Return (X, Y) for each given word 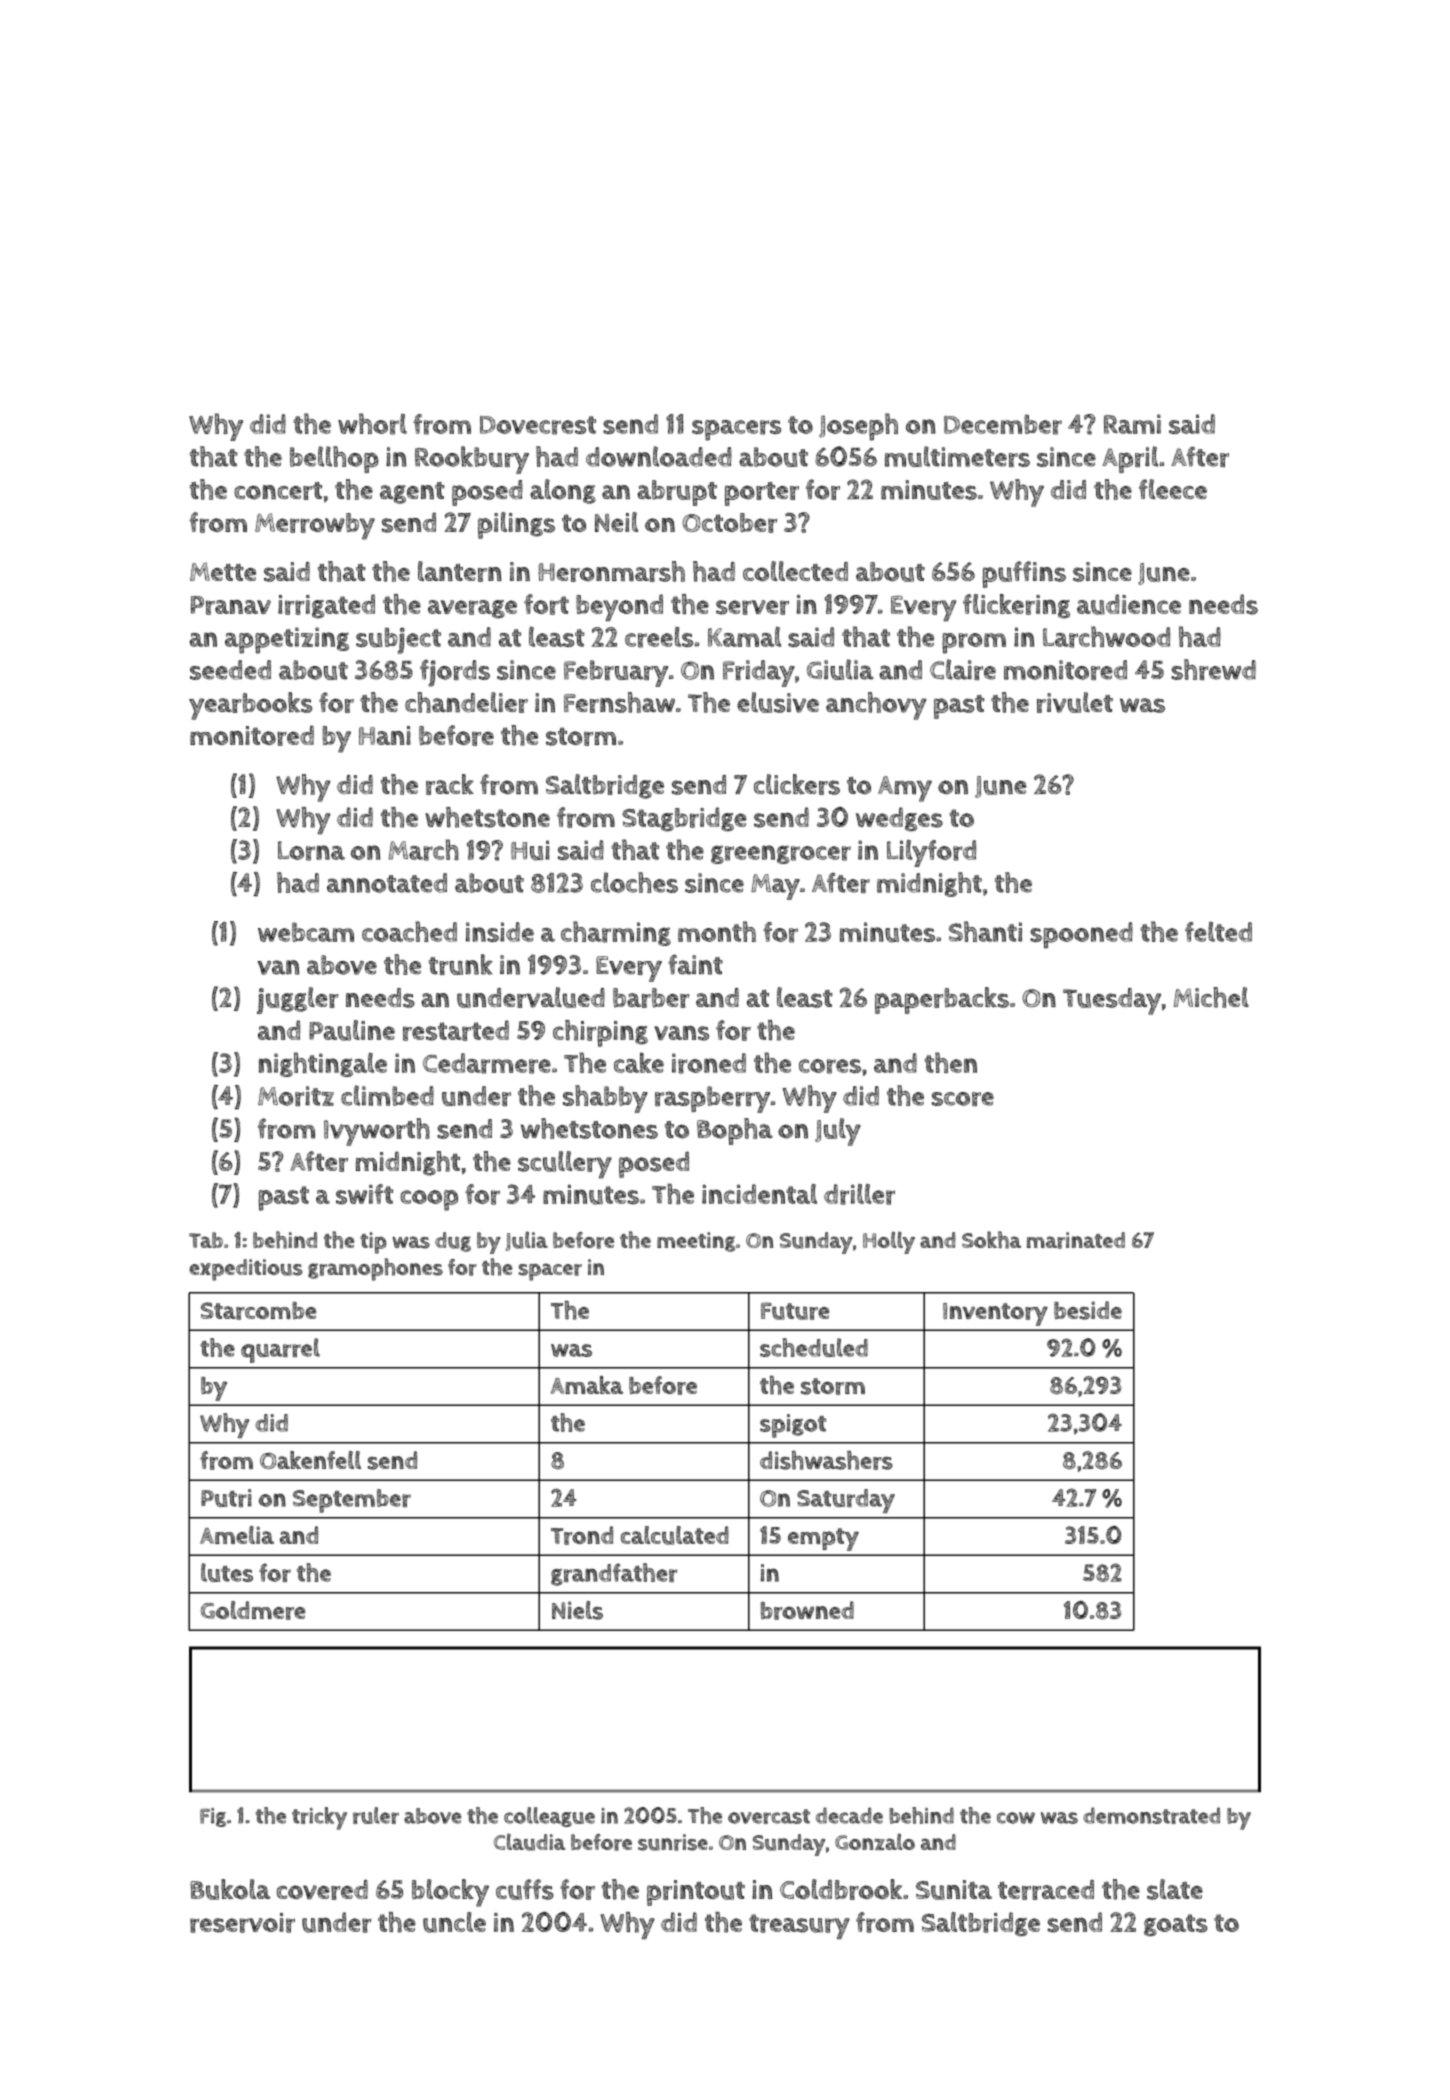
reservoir (242, 1923)
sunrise (673, 1842)
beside (1088, 1310)
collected (795, 571)
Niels (577, 1610)
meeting (696, 1242)
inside (500, 932)
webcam (306, 932)
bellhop (334, 459)
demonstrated (1151, 1815)
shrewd (1213, 669)
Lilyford (931, 853)
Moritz (296, 1096)
